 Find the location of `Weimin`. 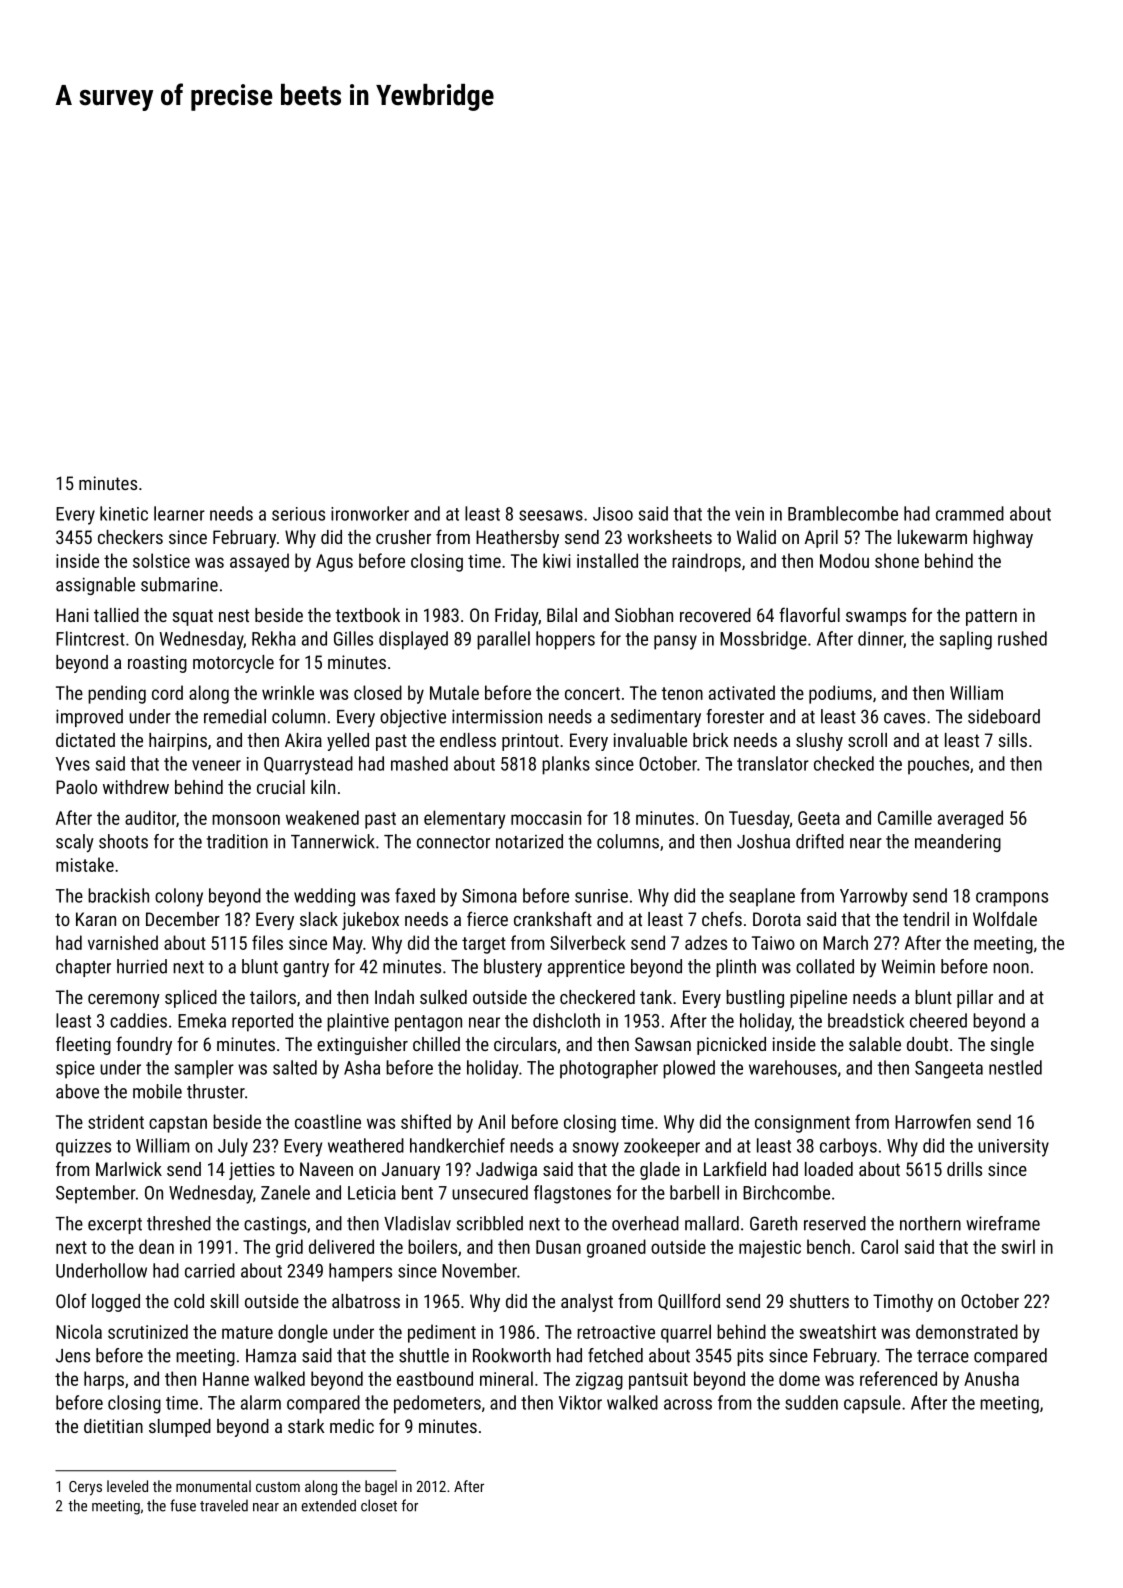

Weimin is located at coordinates (908, 966).
